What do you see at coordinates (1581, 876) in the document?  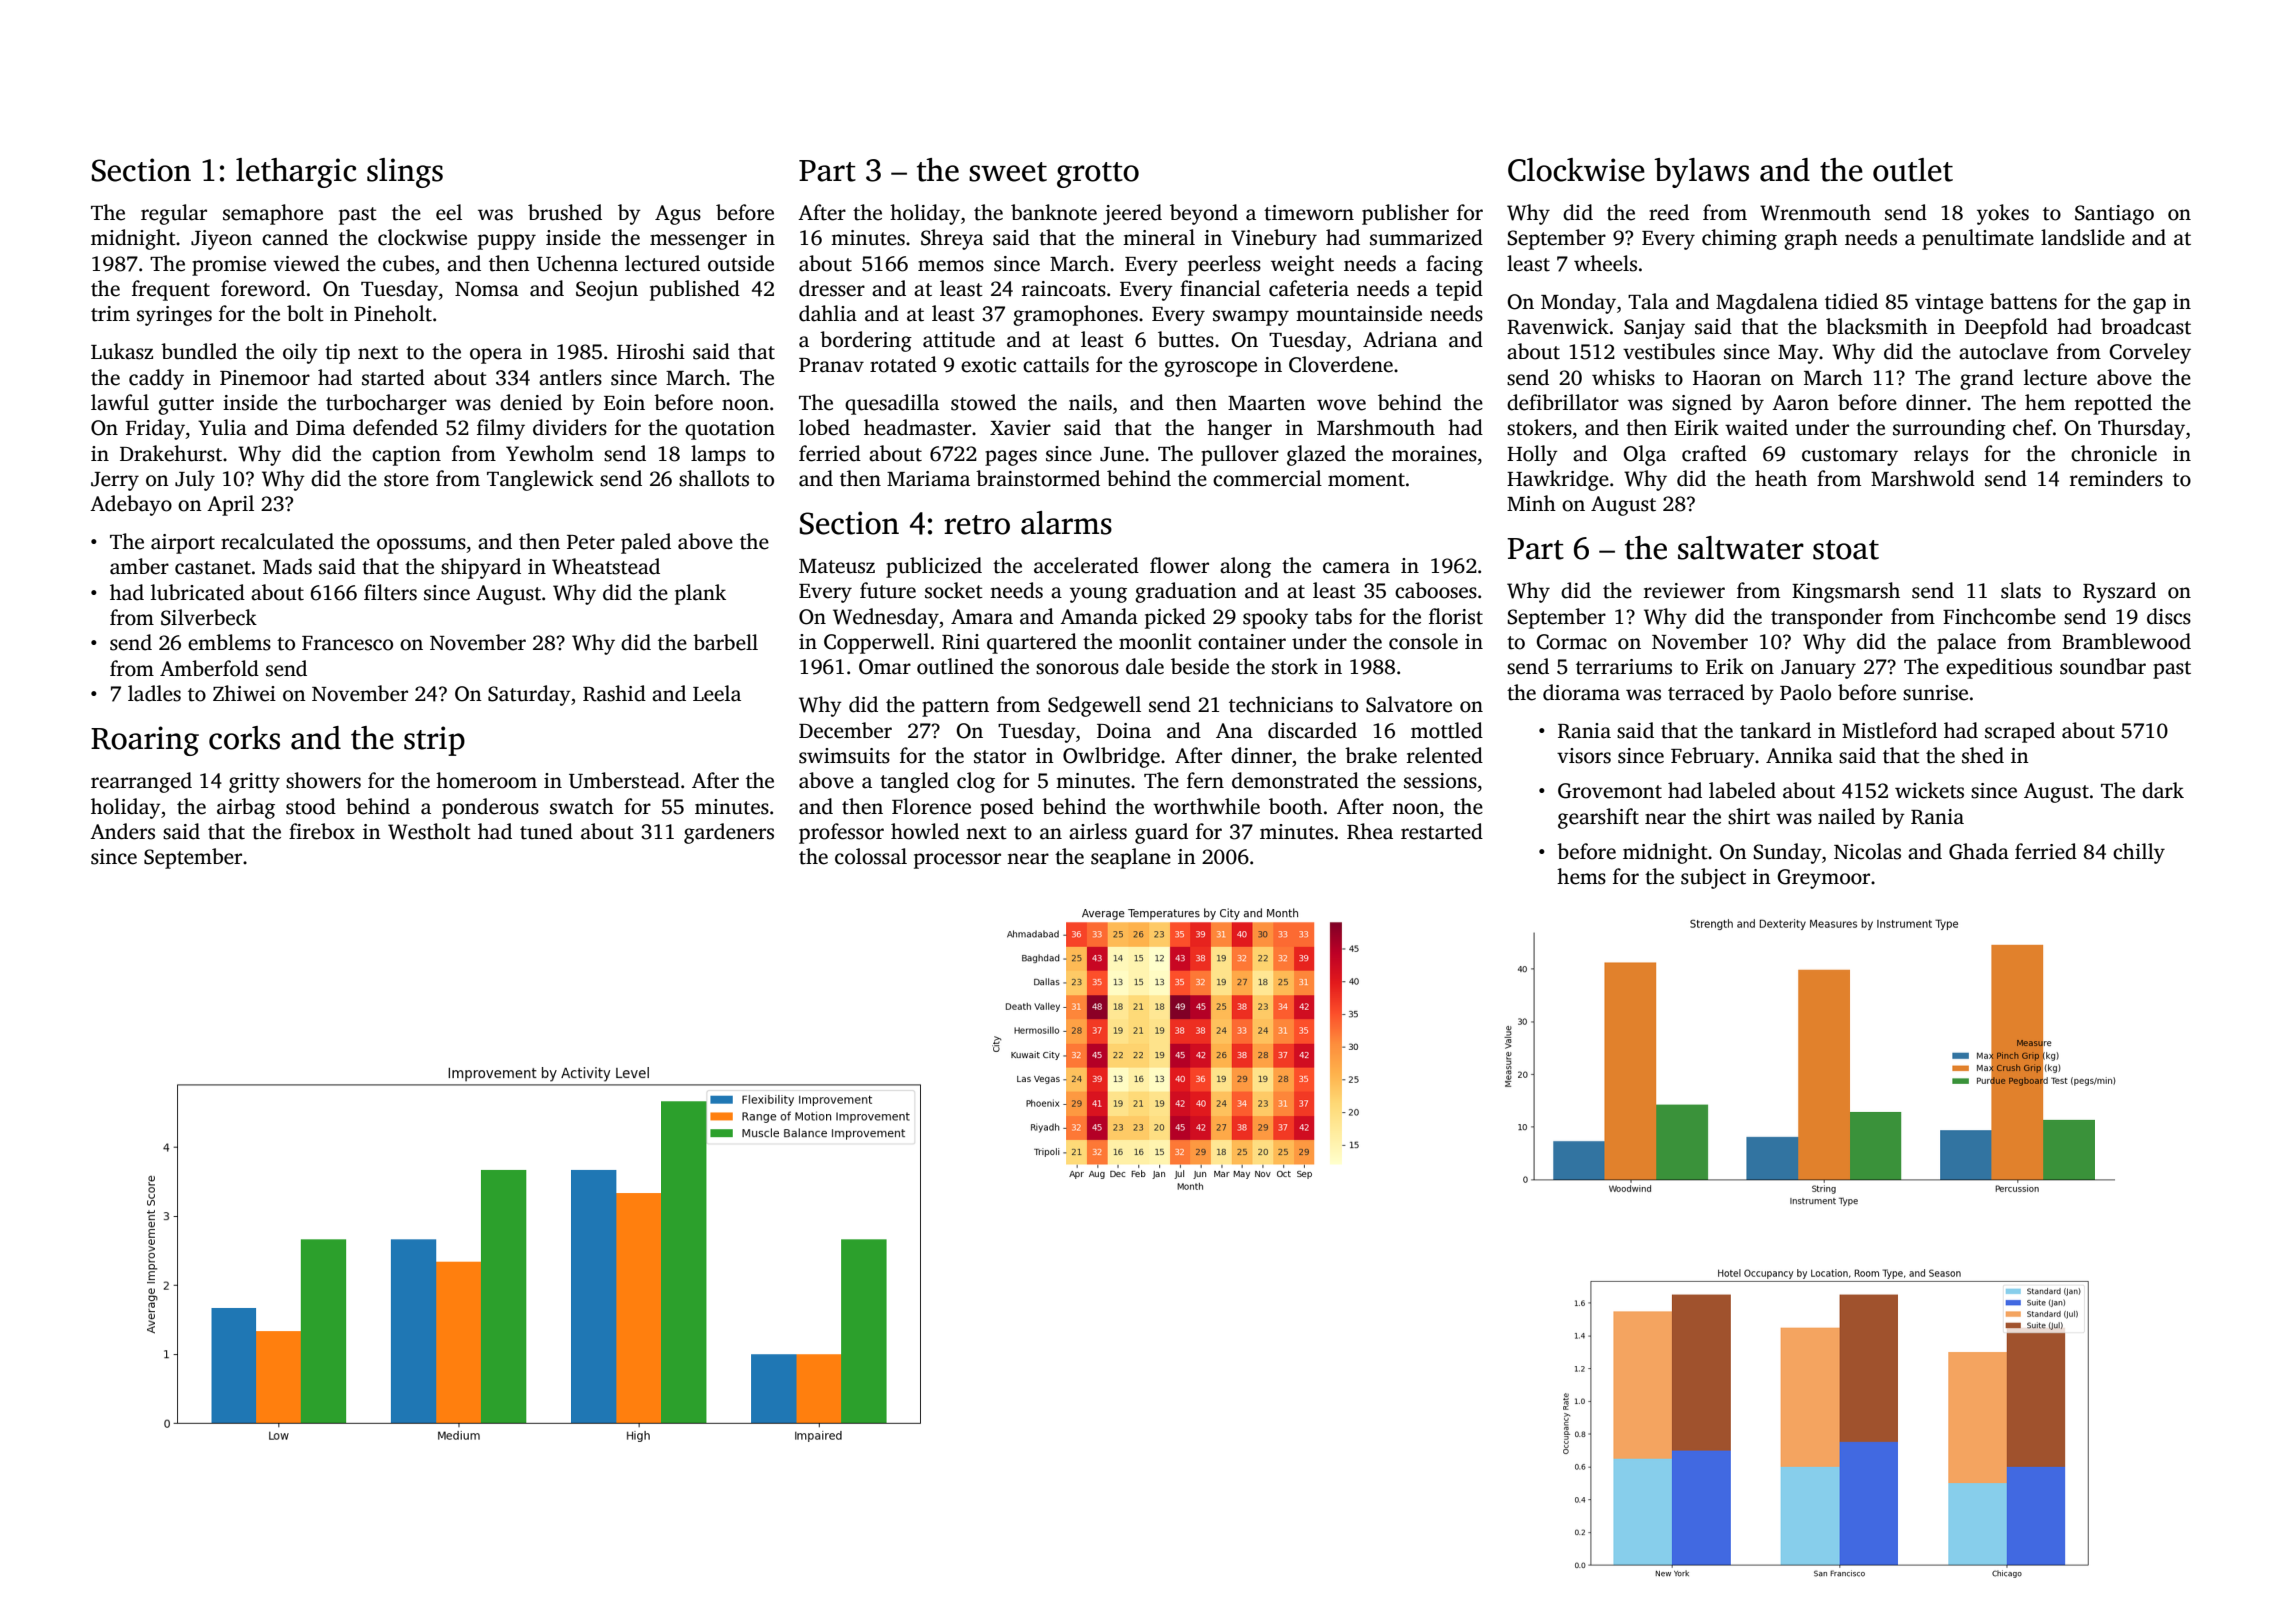 I see `hems` at bounding box center [1581, 876].
